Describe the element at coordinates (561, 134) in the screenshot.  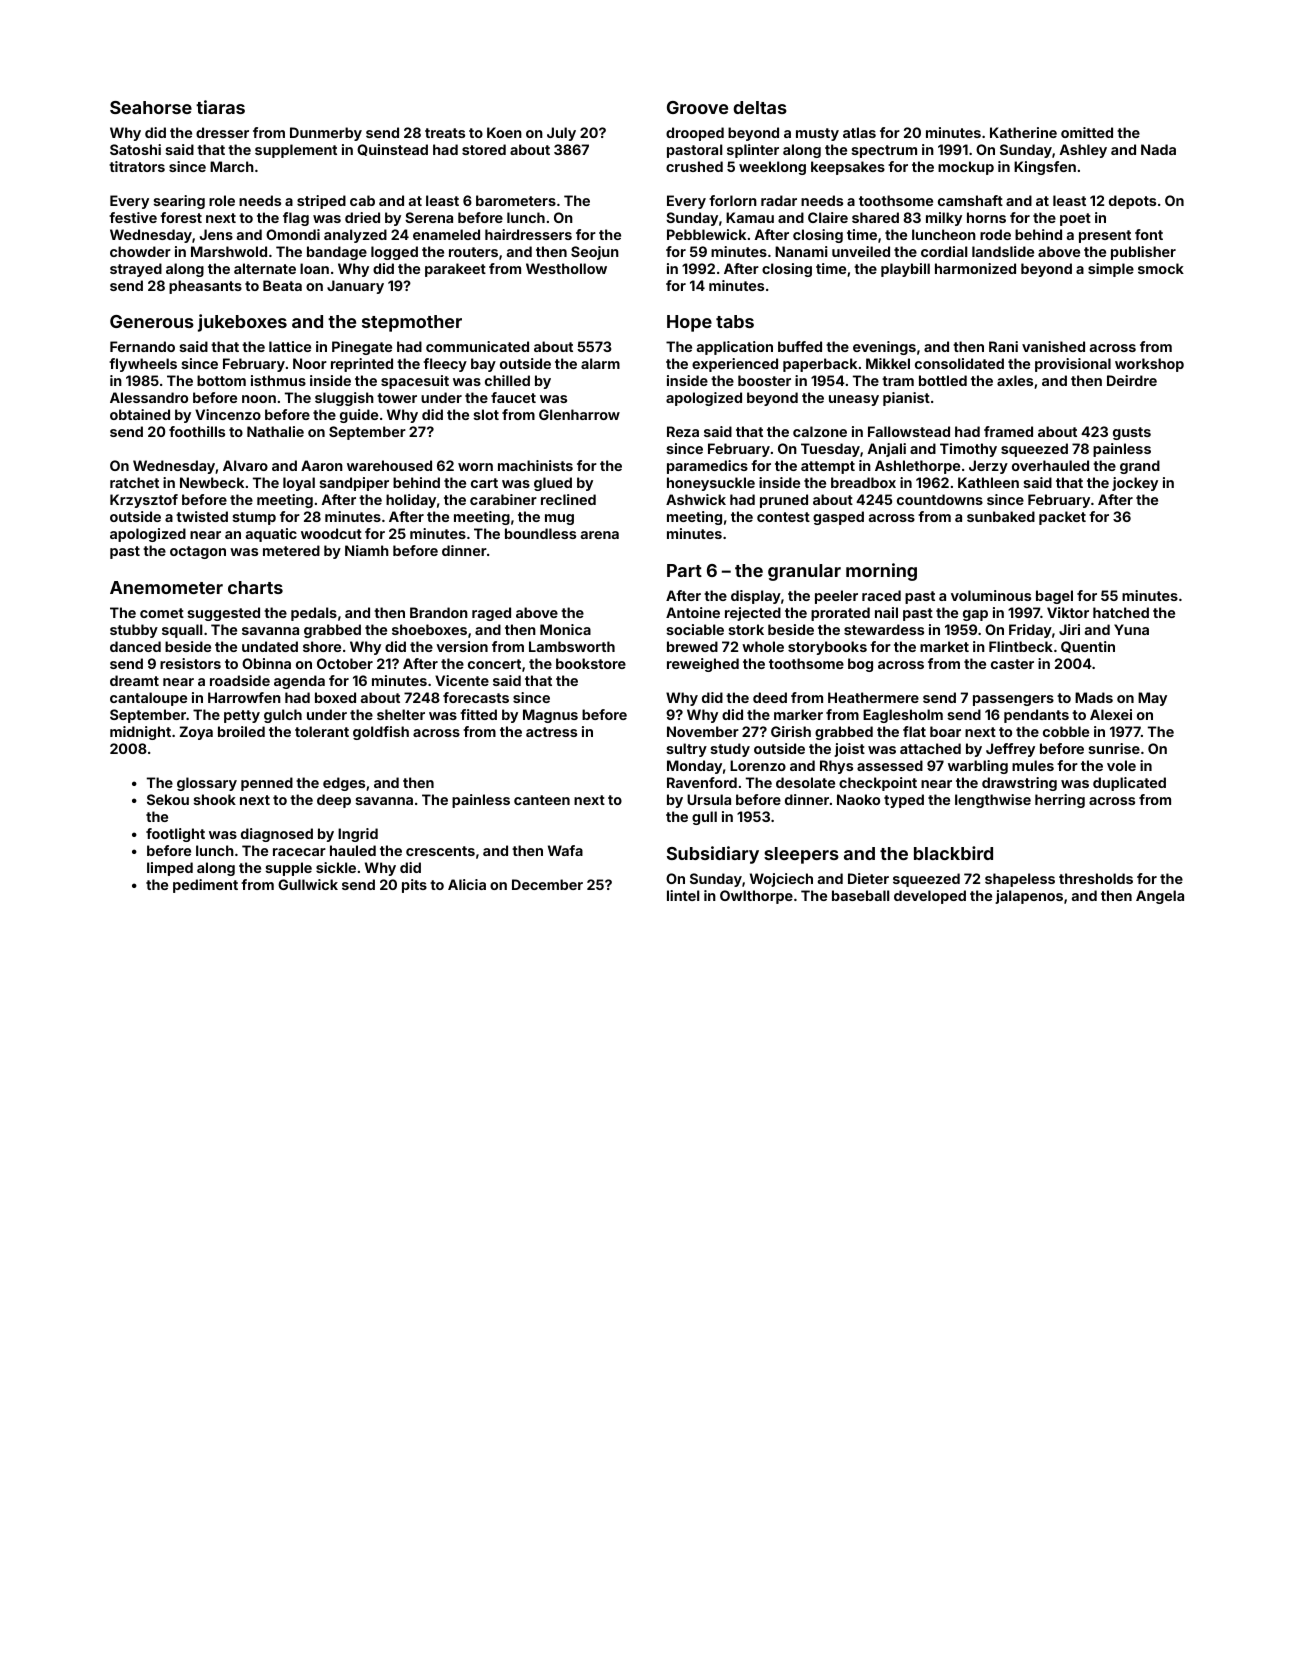
I see `July` at that location.
